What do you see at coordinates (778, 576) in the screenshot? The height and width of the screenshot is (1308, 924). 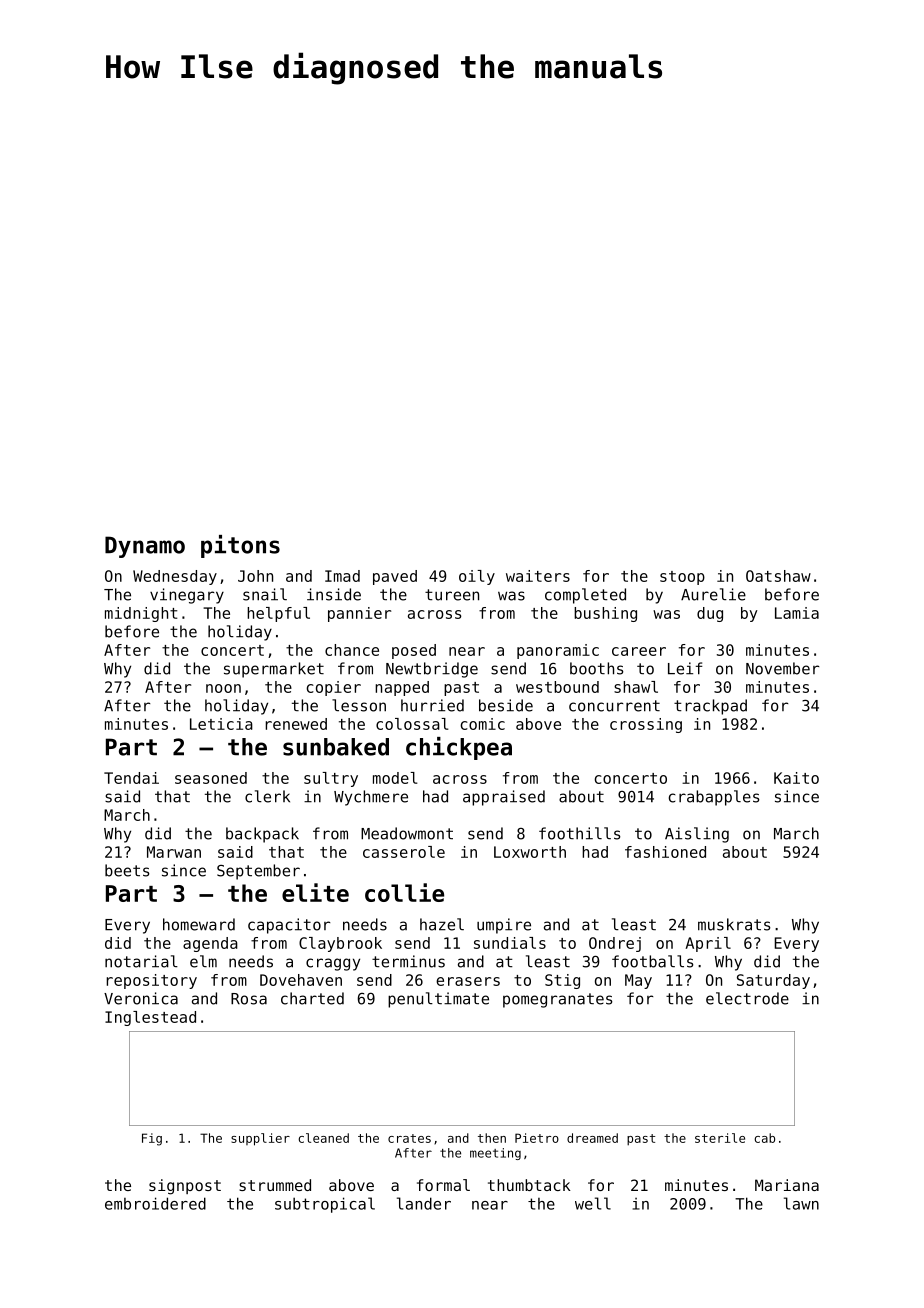 I see `Oatshaw` at bounding box center [778, 576].
